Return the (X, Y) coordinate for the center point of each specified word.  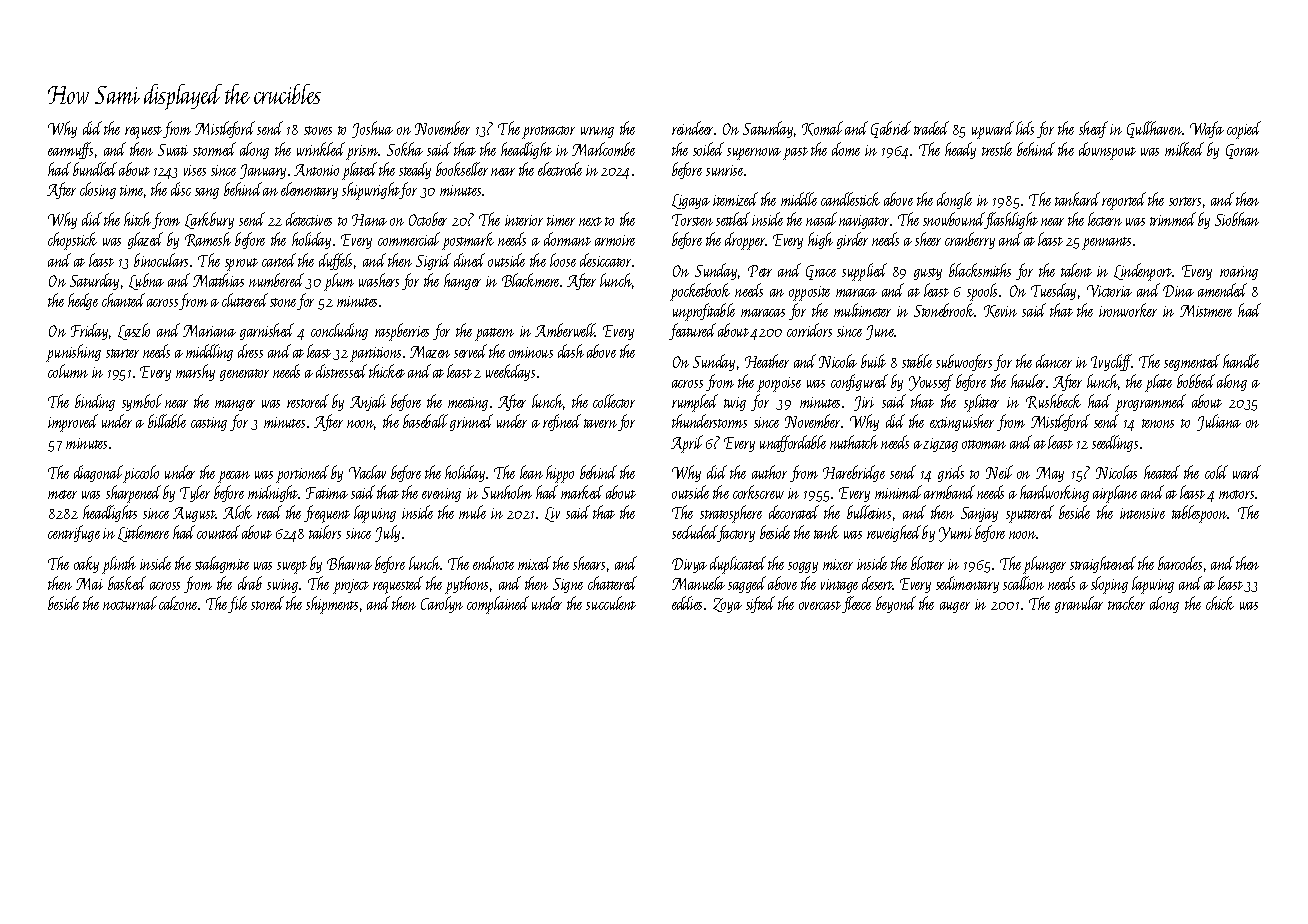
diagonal (98, 473)
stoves (318, 130)
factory (736, 533)
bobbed (1196, 381)
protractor (548, 132)
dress (250, 351)
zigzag (940, 445)
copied (1244, 130)
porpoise (779, 384)
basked (127, 583)
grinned (471, 422)
